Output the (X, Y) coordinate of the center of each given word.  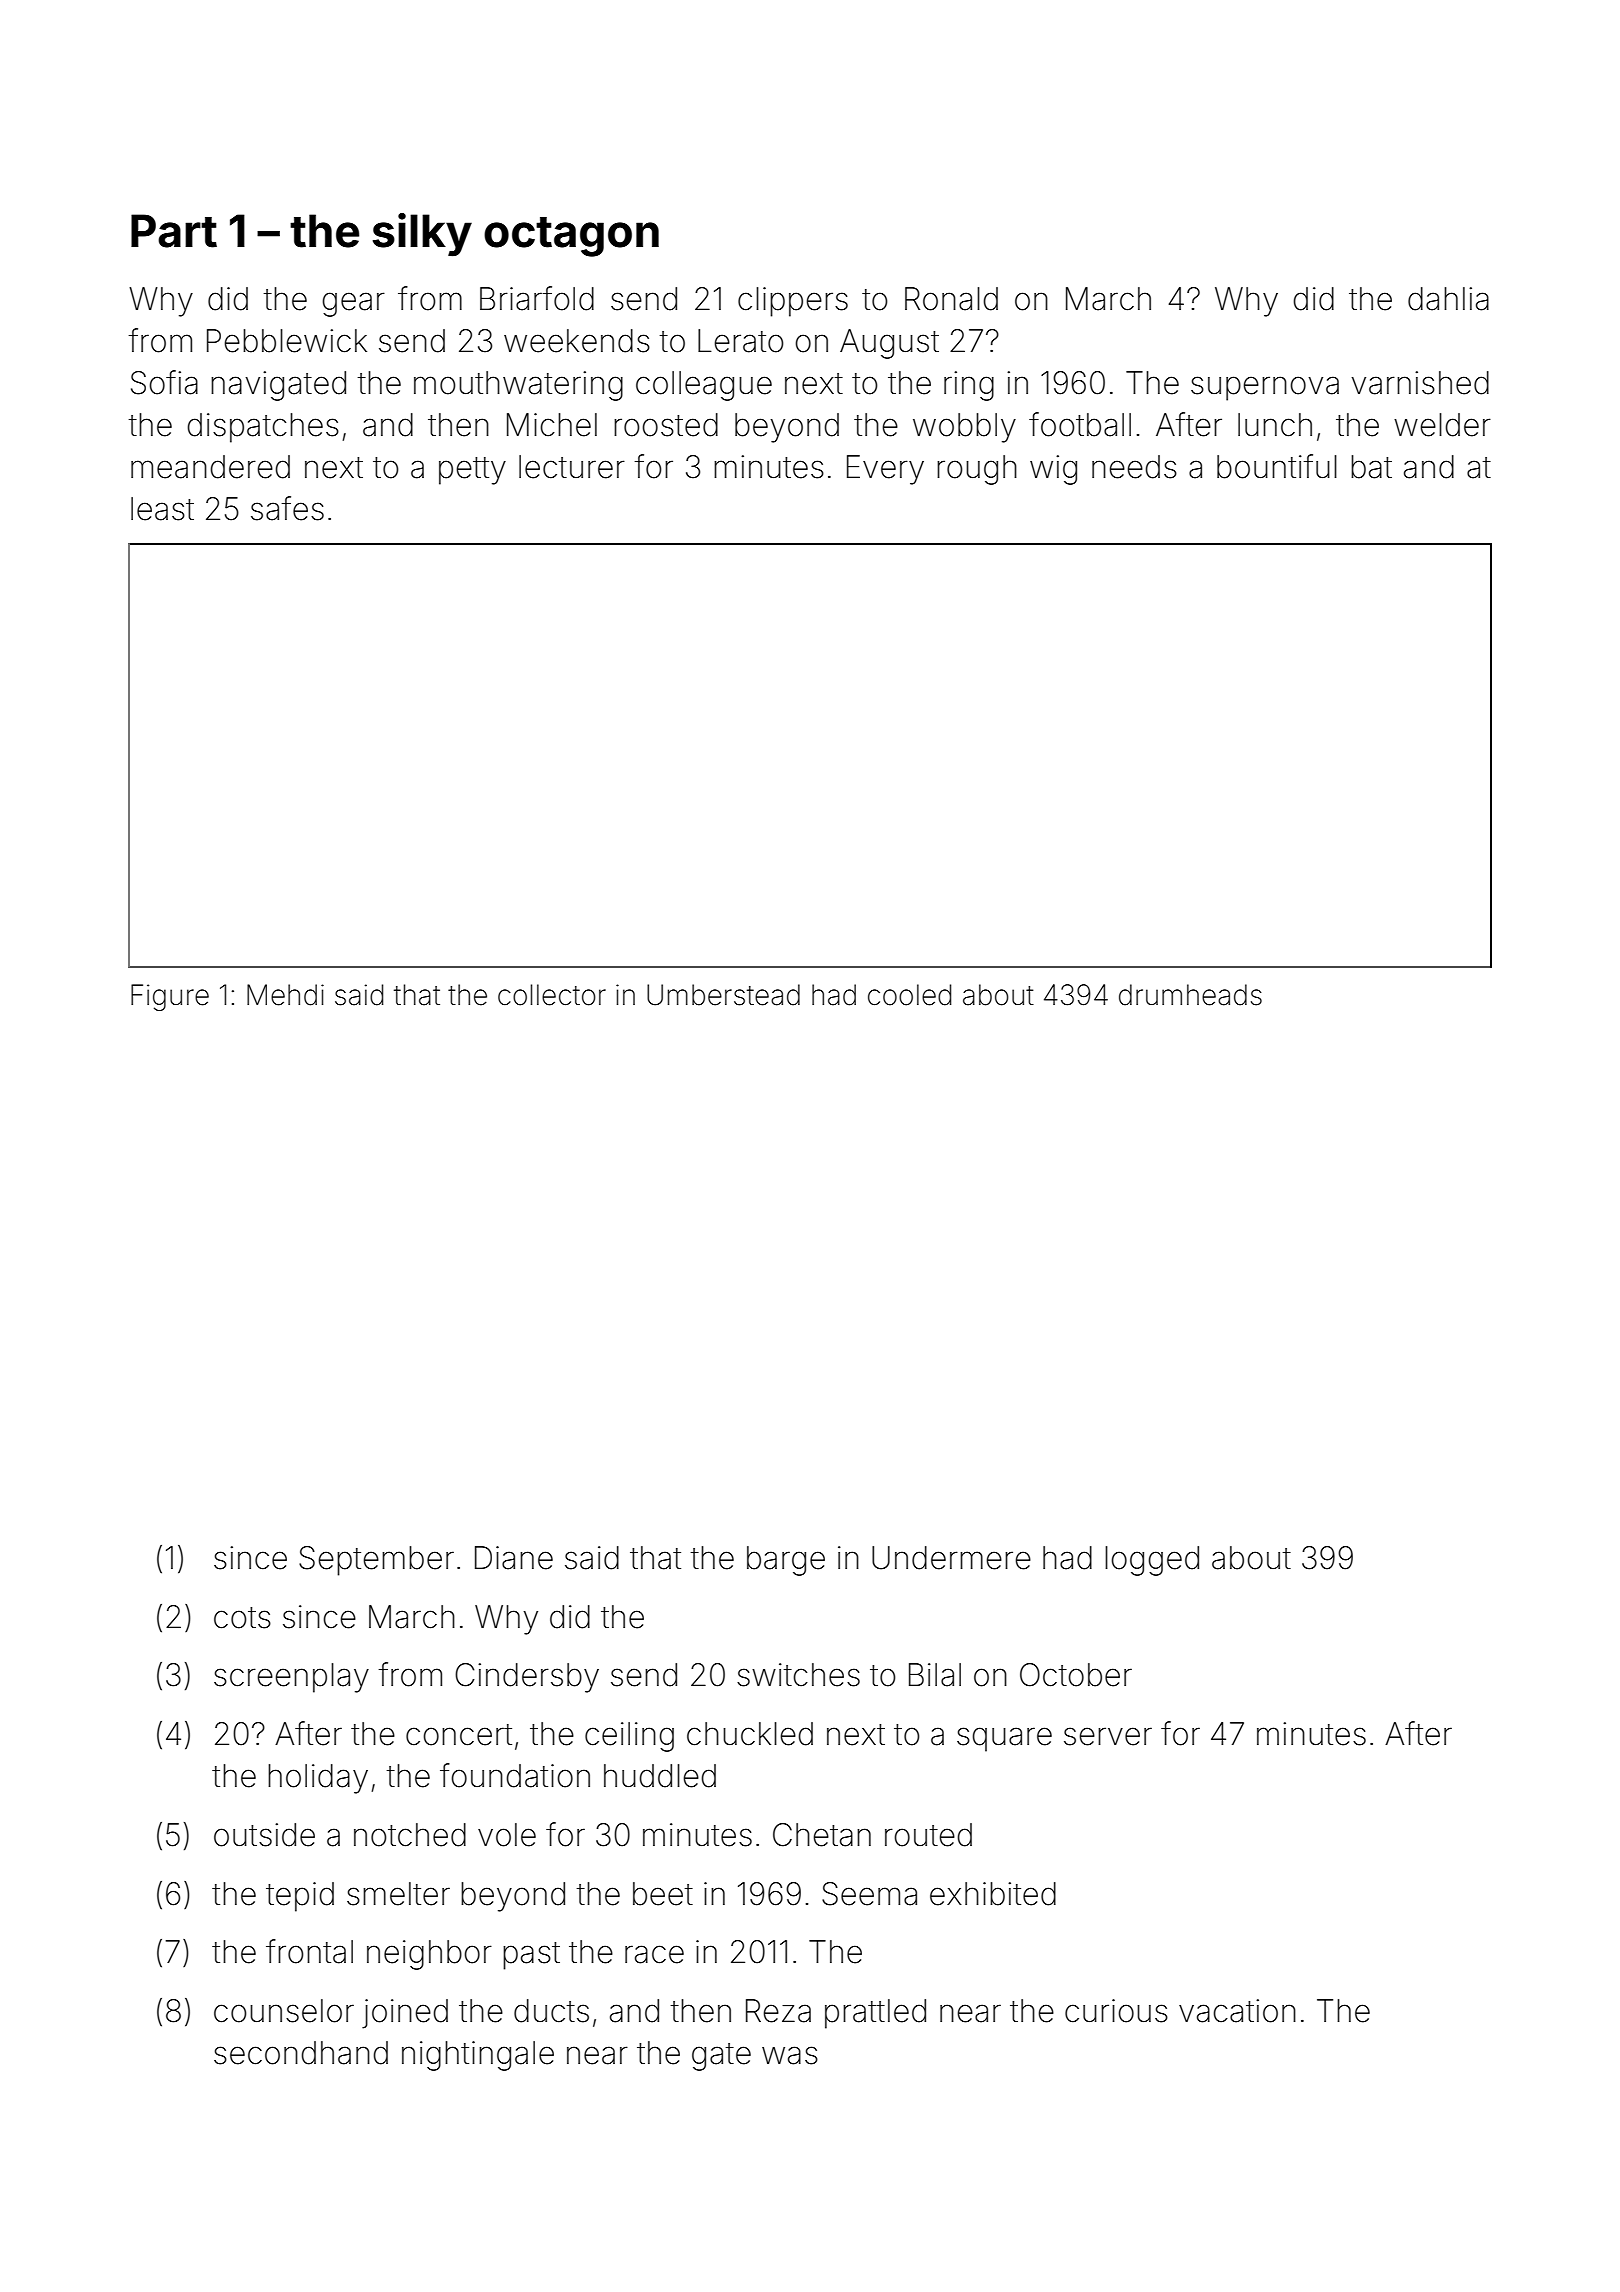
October (1076, 1675)
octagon (571, 237)
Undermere (951, 1558)
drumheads (1190, 995)
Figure (170, 997)
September (376, 1561)
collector (552, 995)
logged (1152, 1561)
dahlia (1448, 299)
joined (405, 2014)
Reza (778, 2011)
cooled (909, 995)
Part (174, 231)
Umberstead (723, 995)
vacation (1237, 2011)
